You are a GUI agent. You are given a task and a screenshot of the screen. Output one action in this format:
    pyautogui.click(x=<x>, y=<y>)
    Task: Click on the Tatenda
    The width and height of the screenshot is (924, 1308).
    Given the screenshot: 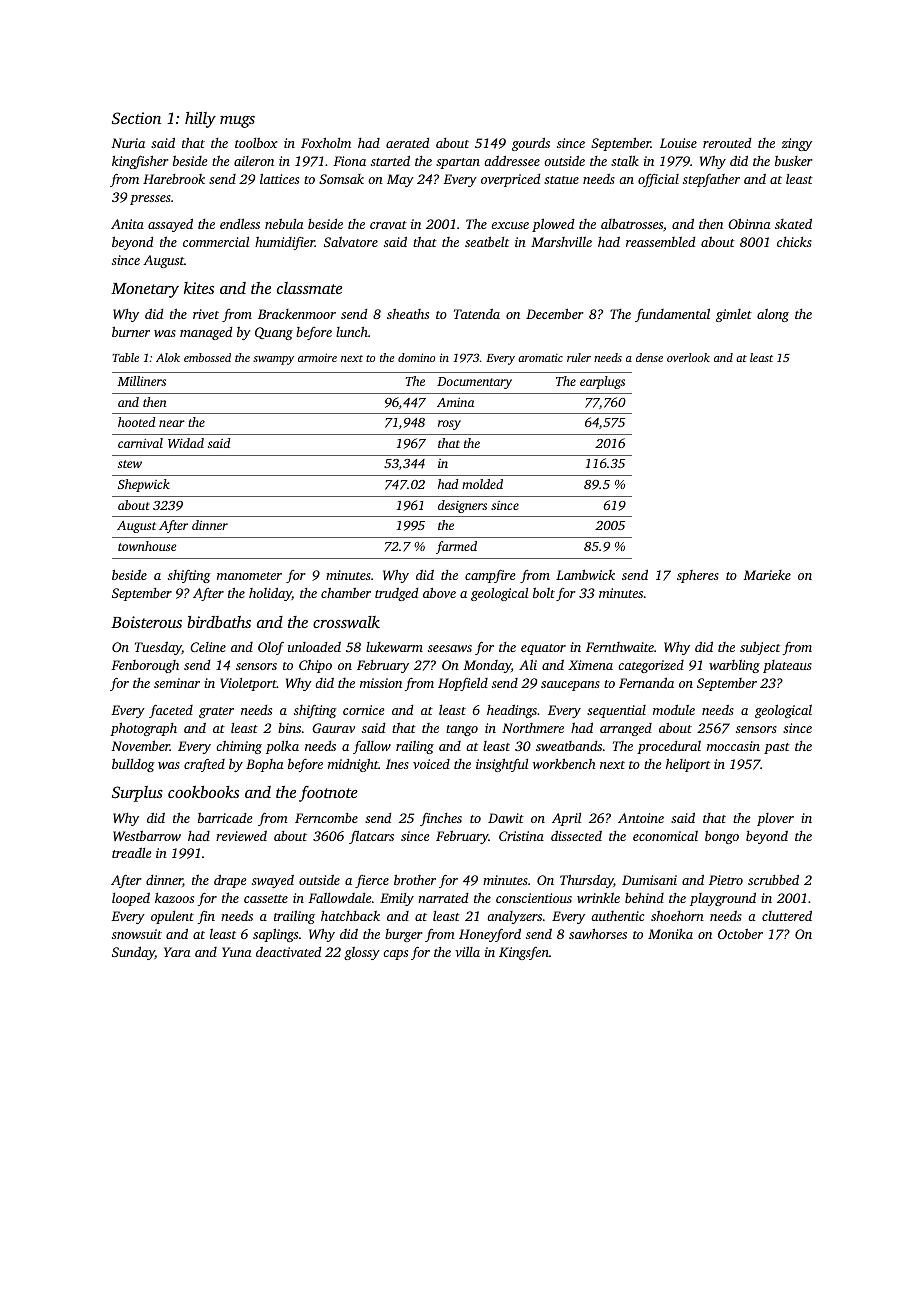 What is the action you would take?
    pyautogui.click(x=477, y=314)
